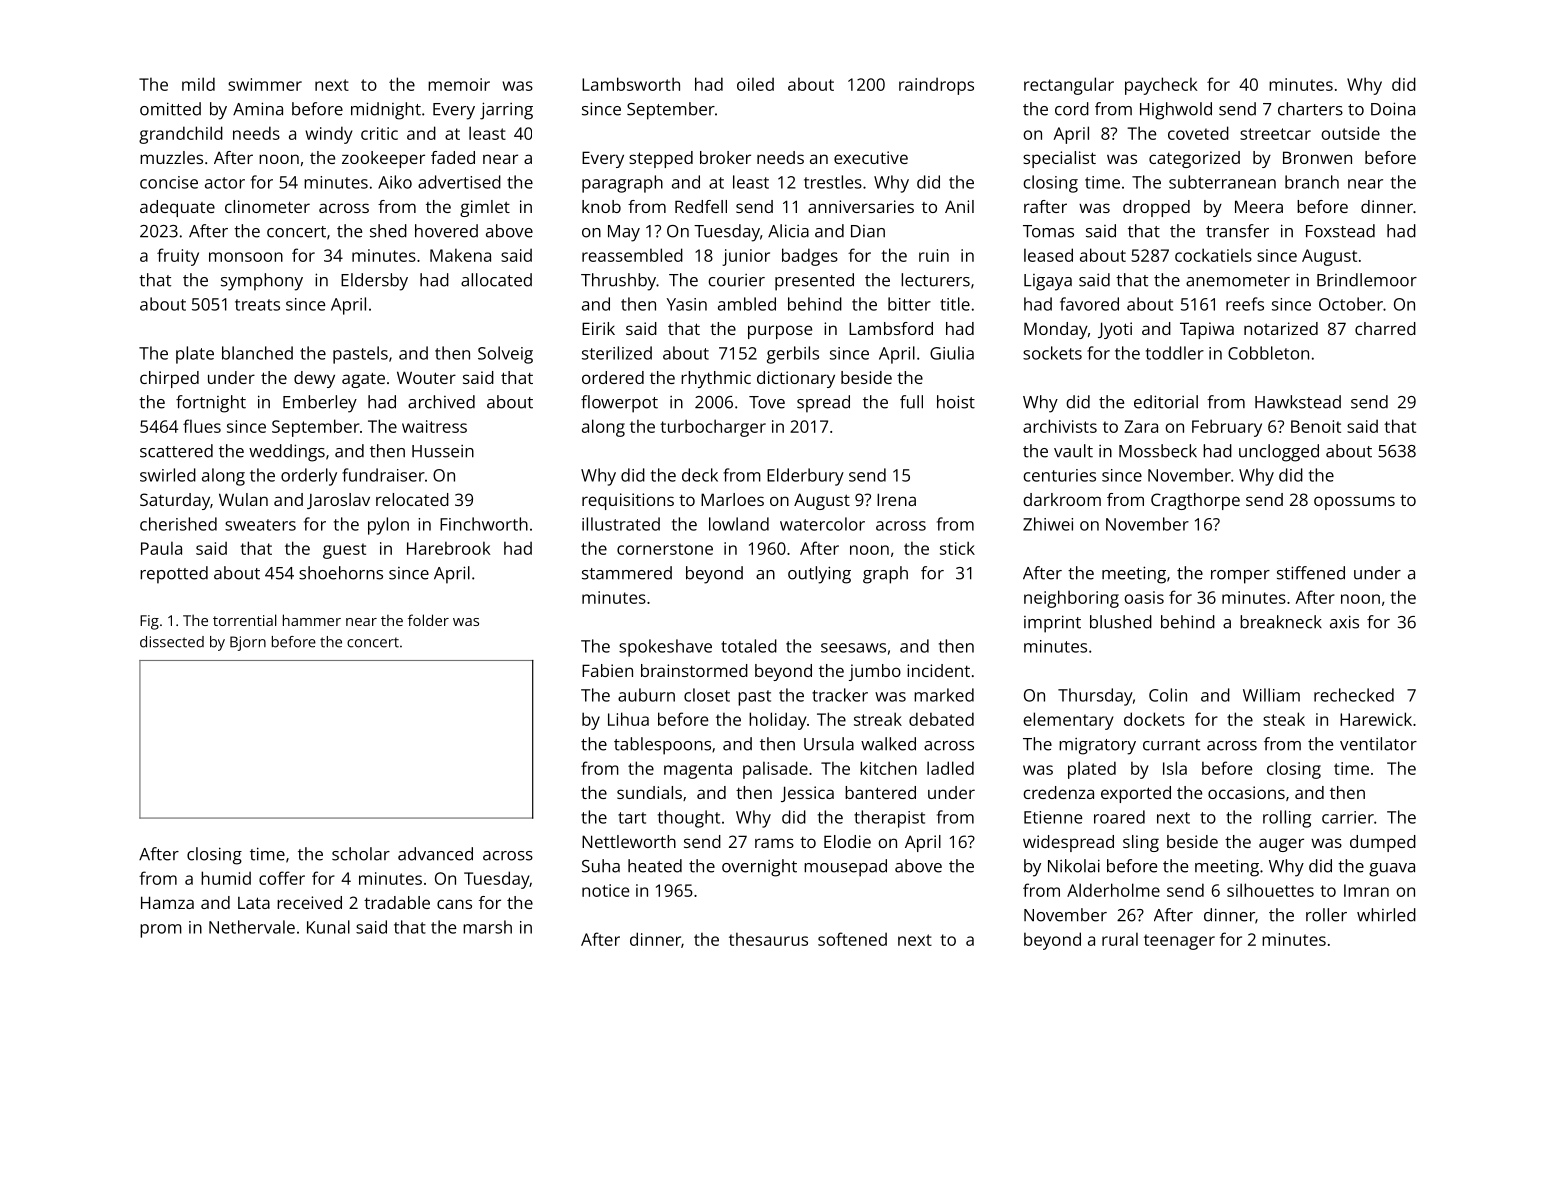 This screenshot has height=1203, width=1556. I want to click on broker, so click(725, 157).
